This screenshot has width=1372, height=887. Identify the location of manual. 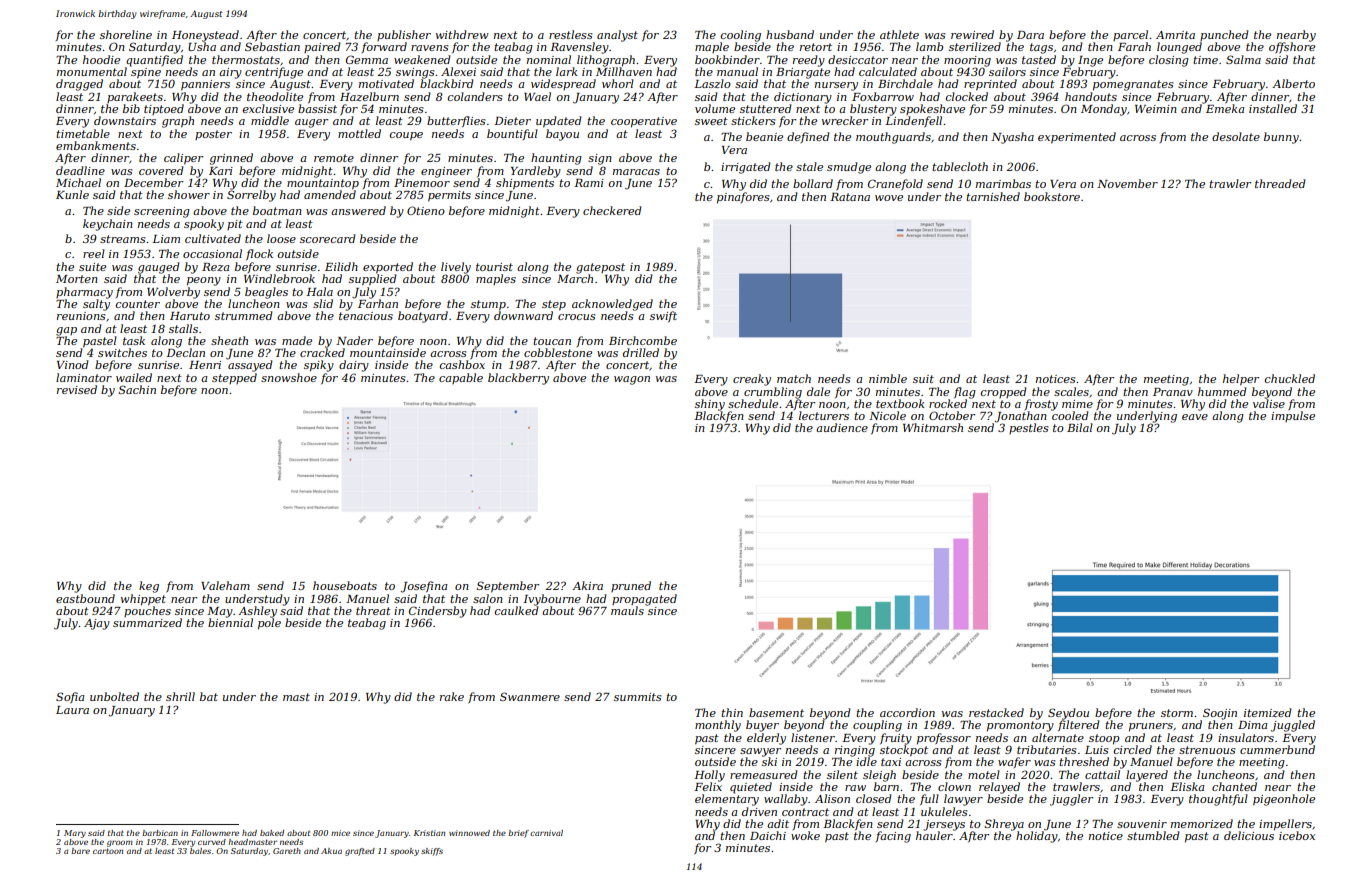
(737, 71).
